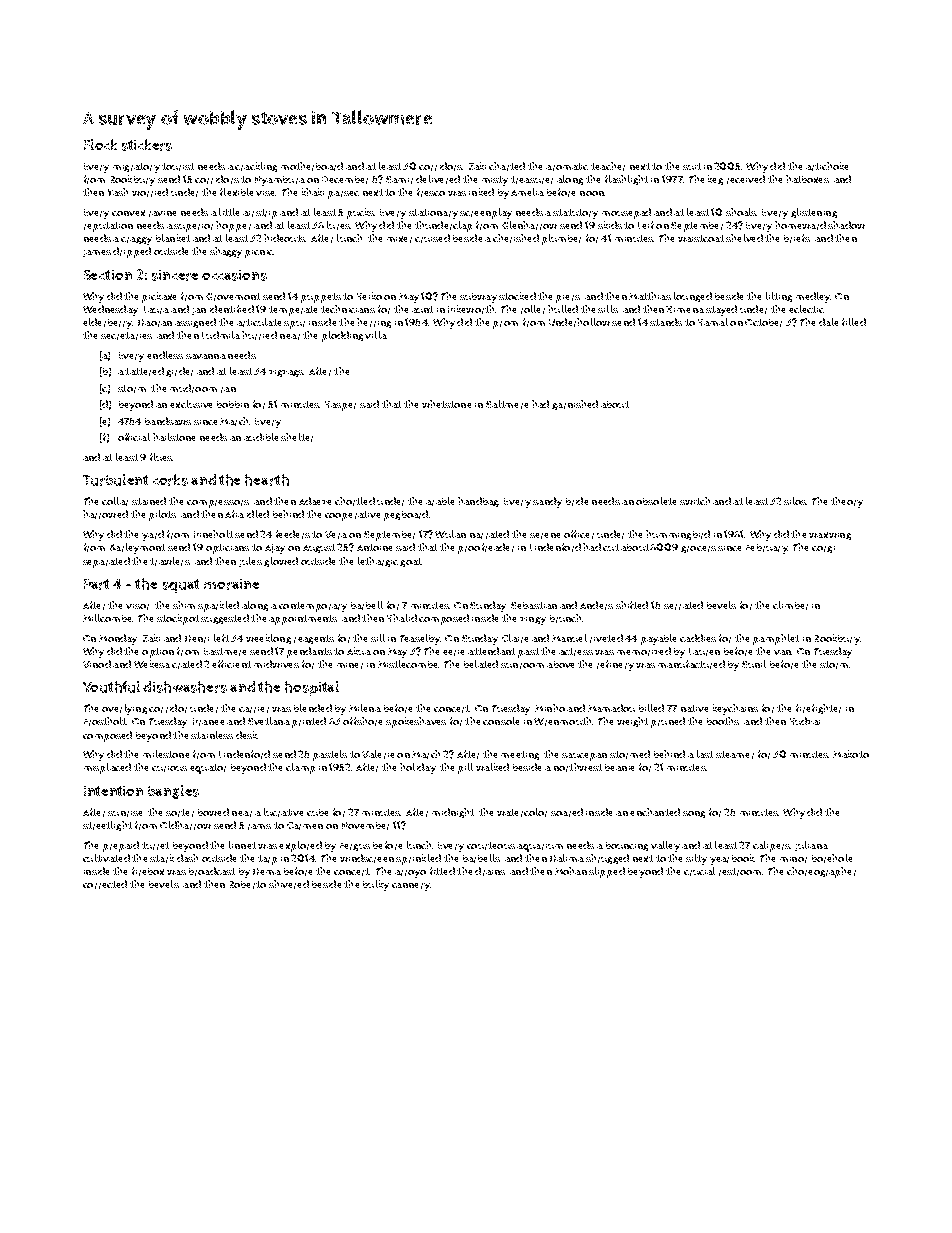  Describe the element at coordinates (735, 755) in the screenshot. I see `steamer` at that location.
